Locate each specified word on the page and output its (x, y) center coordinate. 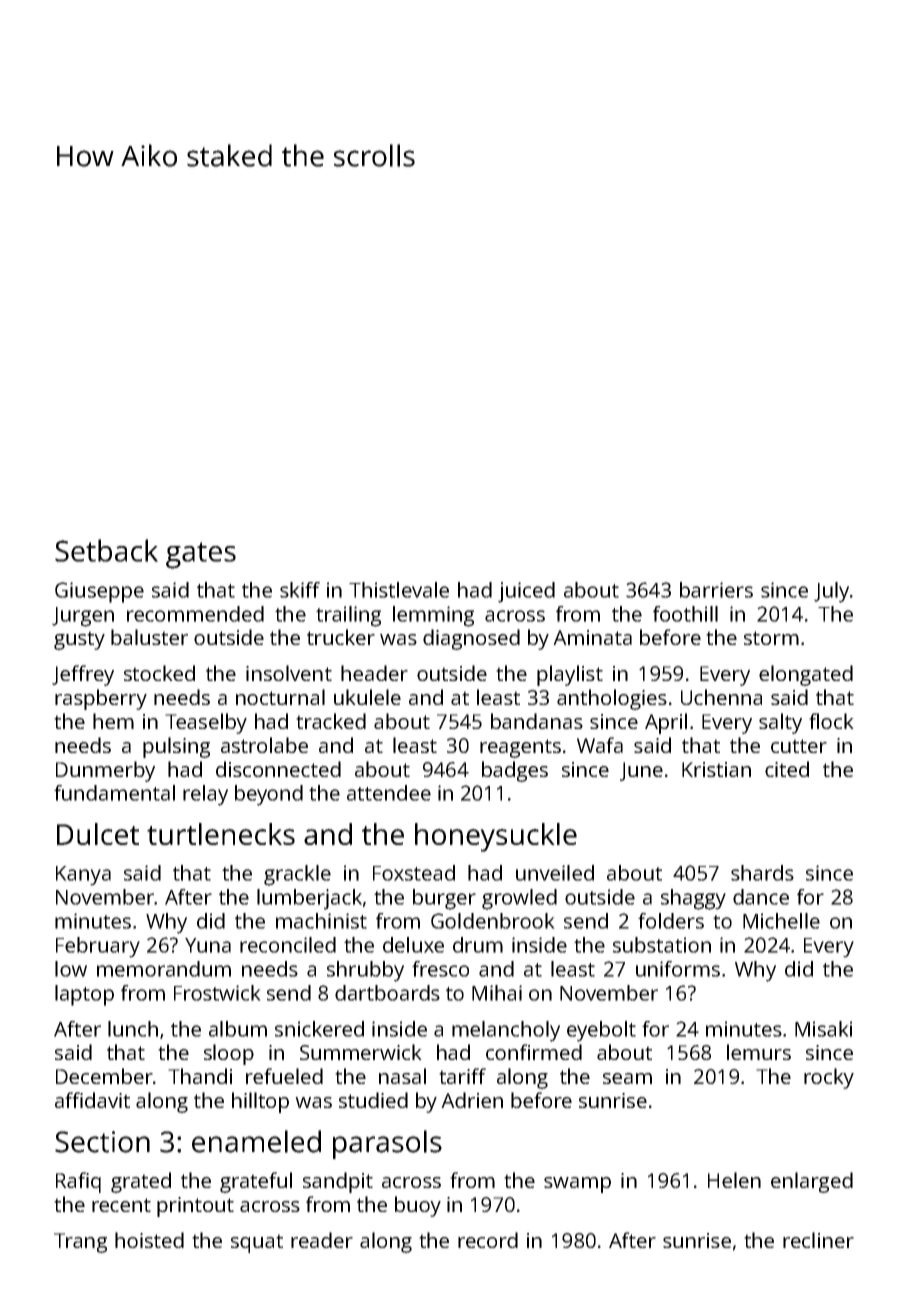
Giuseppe (99, 592)
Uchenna (721, 697)
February (98, 947)
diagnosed (471, 639)
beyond (269, 795)
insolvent (289, 673)
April (666, 723)
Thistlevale (399, 590)
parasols (387, 1144)
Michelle (781, 921)
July (831, 592)
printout (195, 1207)
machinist (321, 921)
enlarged (812, 1182)
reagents (520, 748)
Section (102, 1142)
